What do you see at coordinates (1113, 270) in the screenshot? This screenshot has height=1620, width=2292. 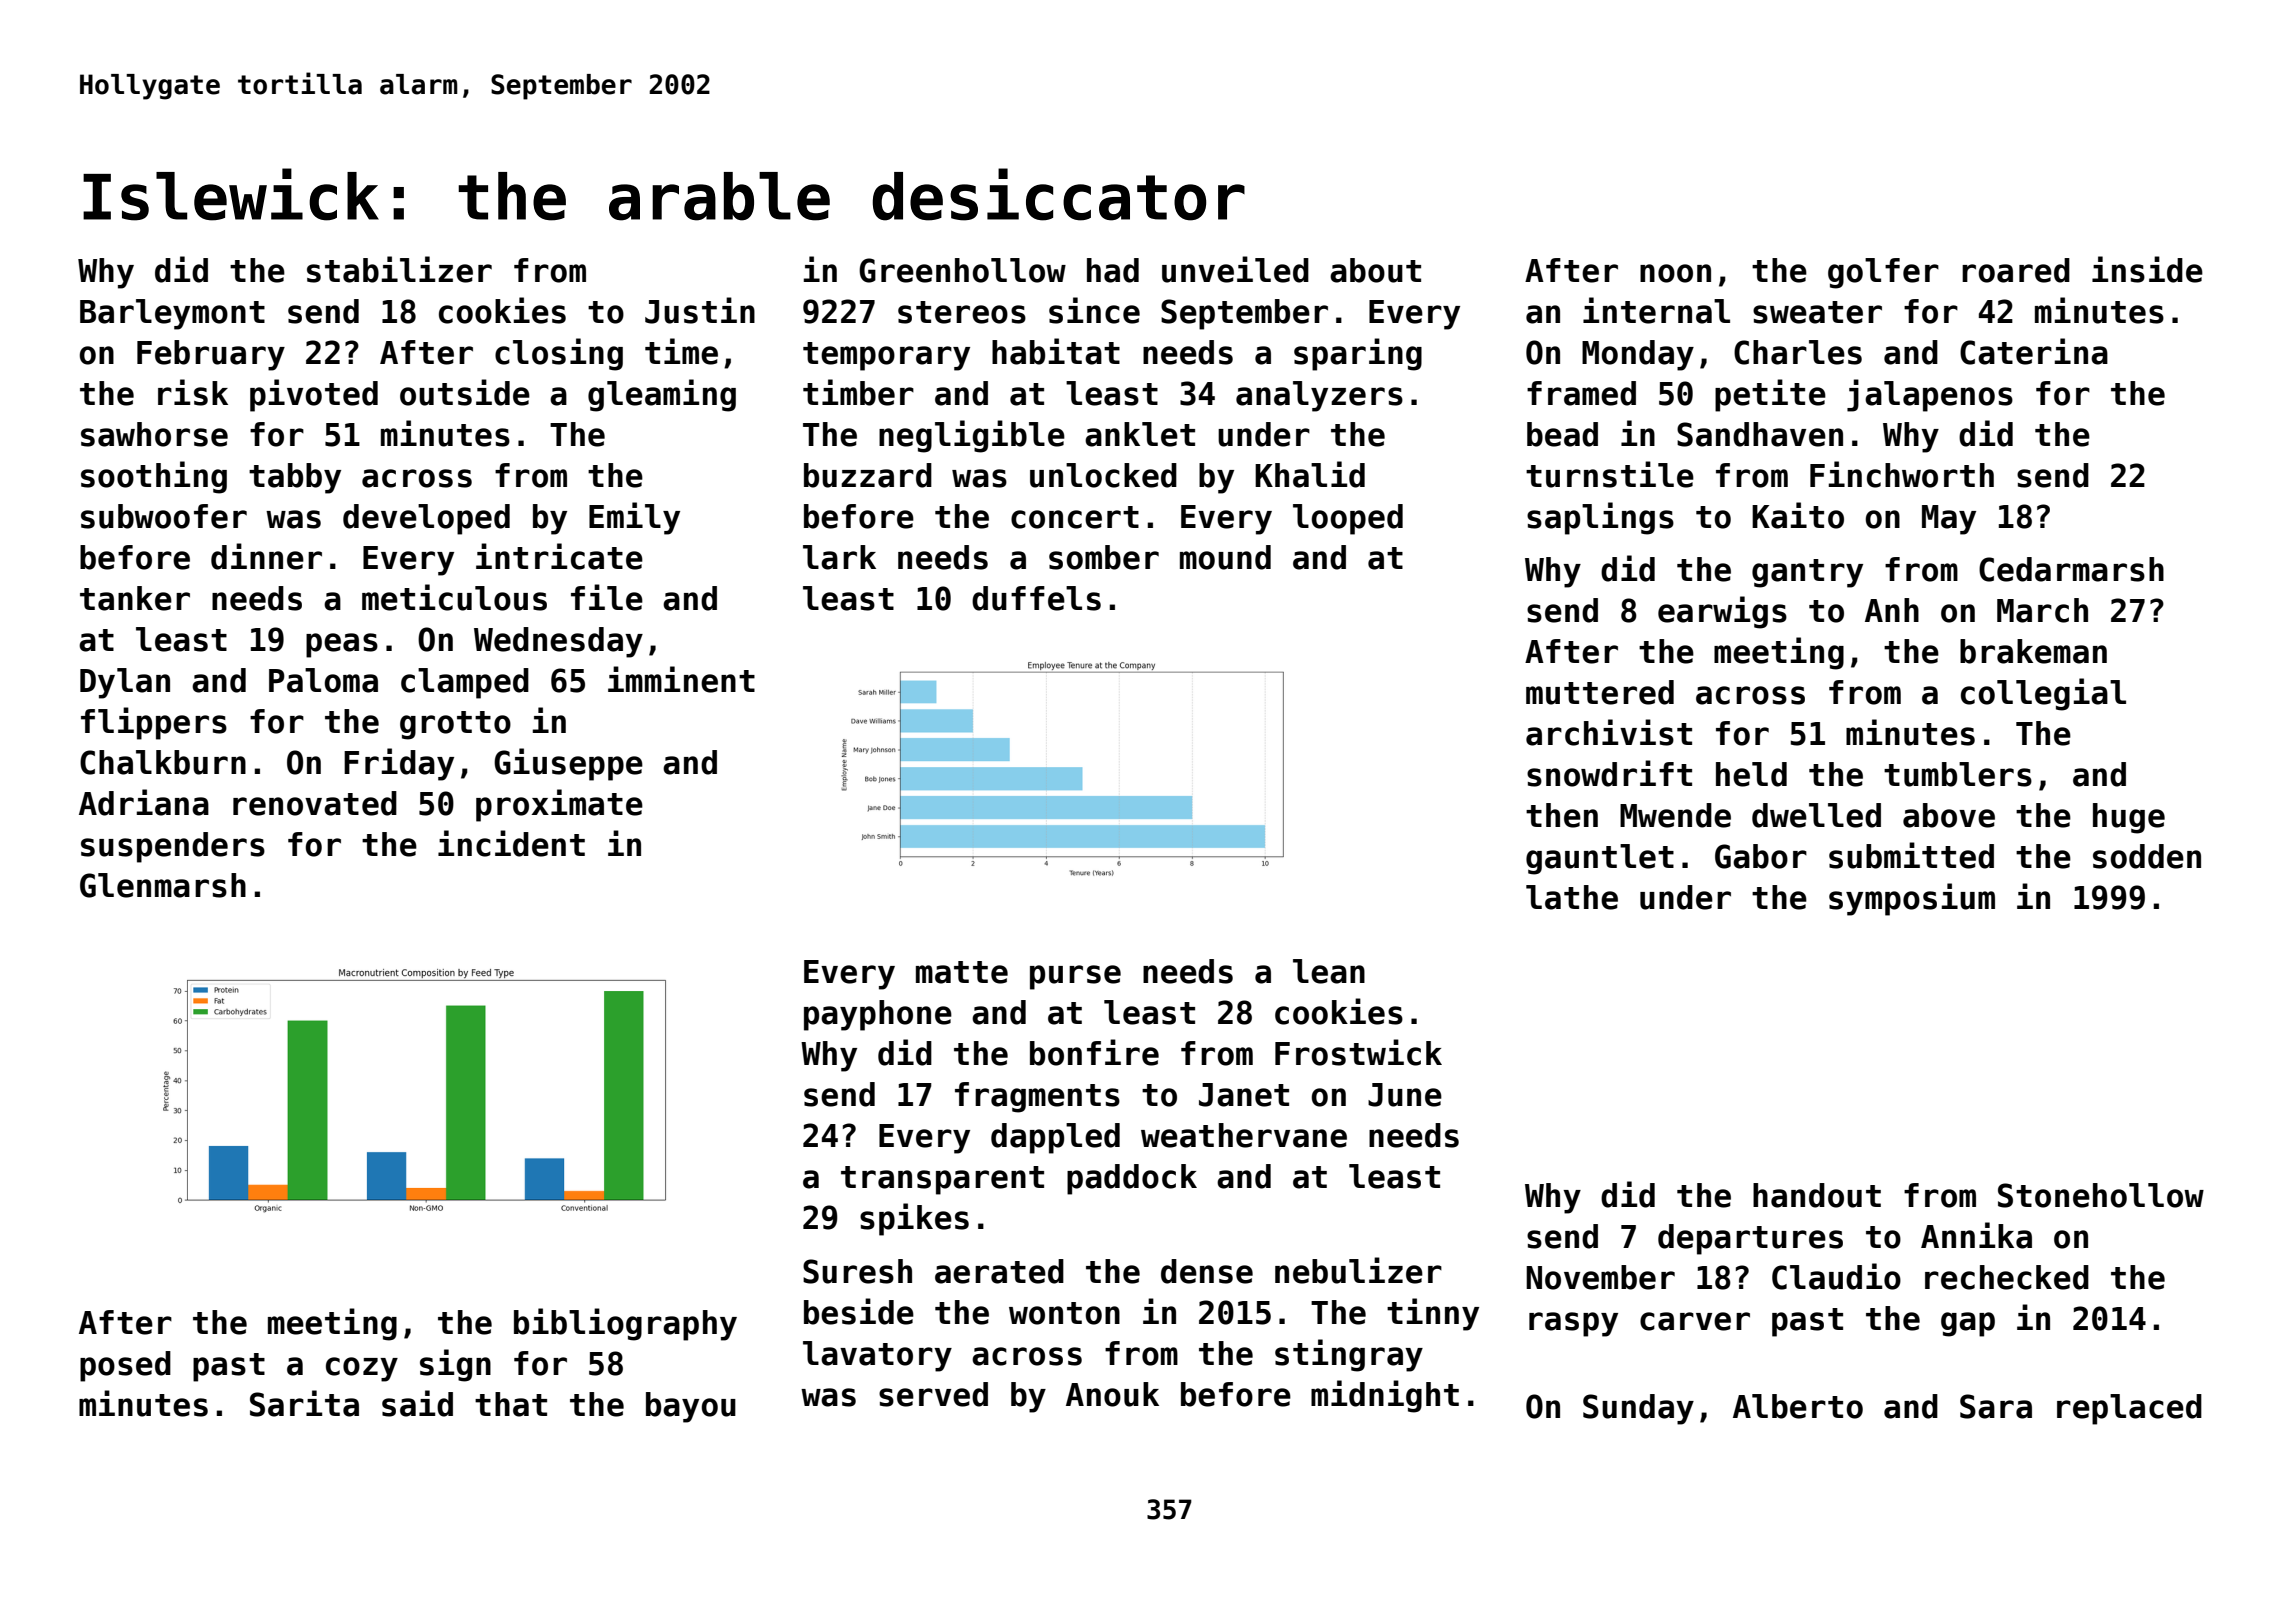 I see `had` at bounding box center [1113, 270].
